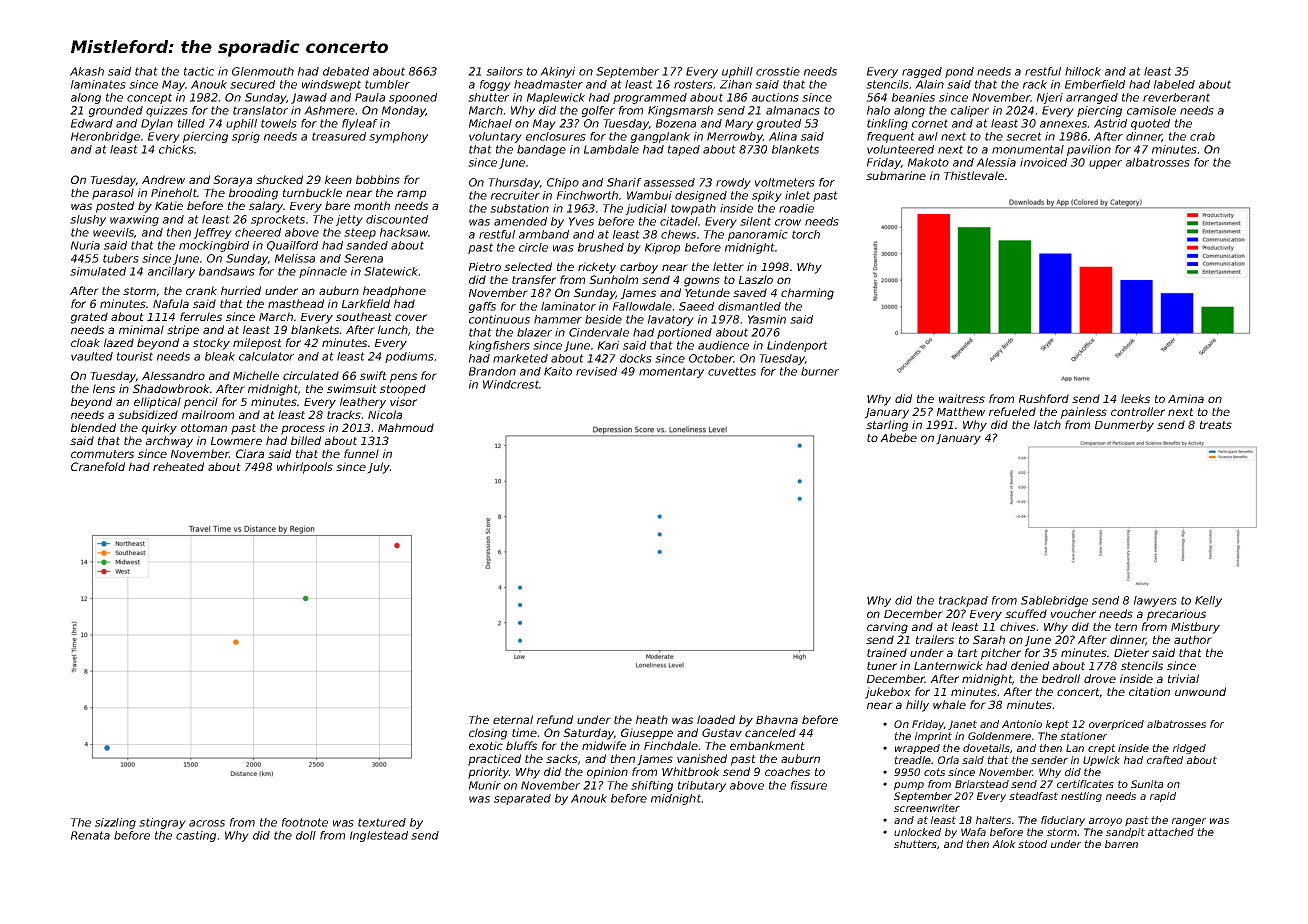 This image has width=1308, height=924. I want to click on whirlpools, so click(305, 468).
